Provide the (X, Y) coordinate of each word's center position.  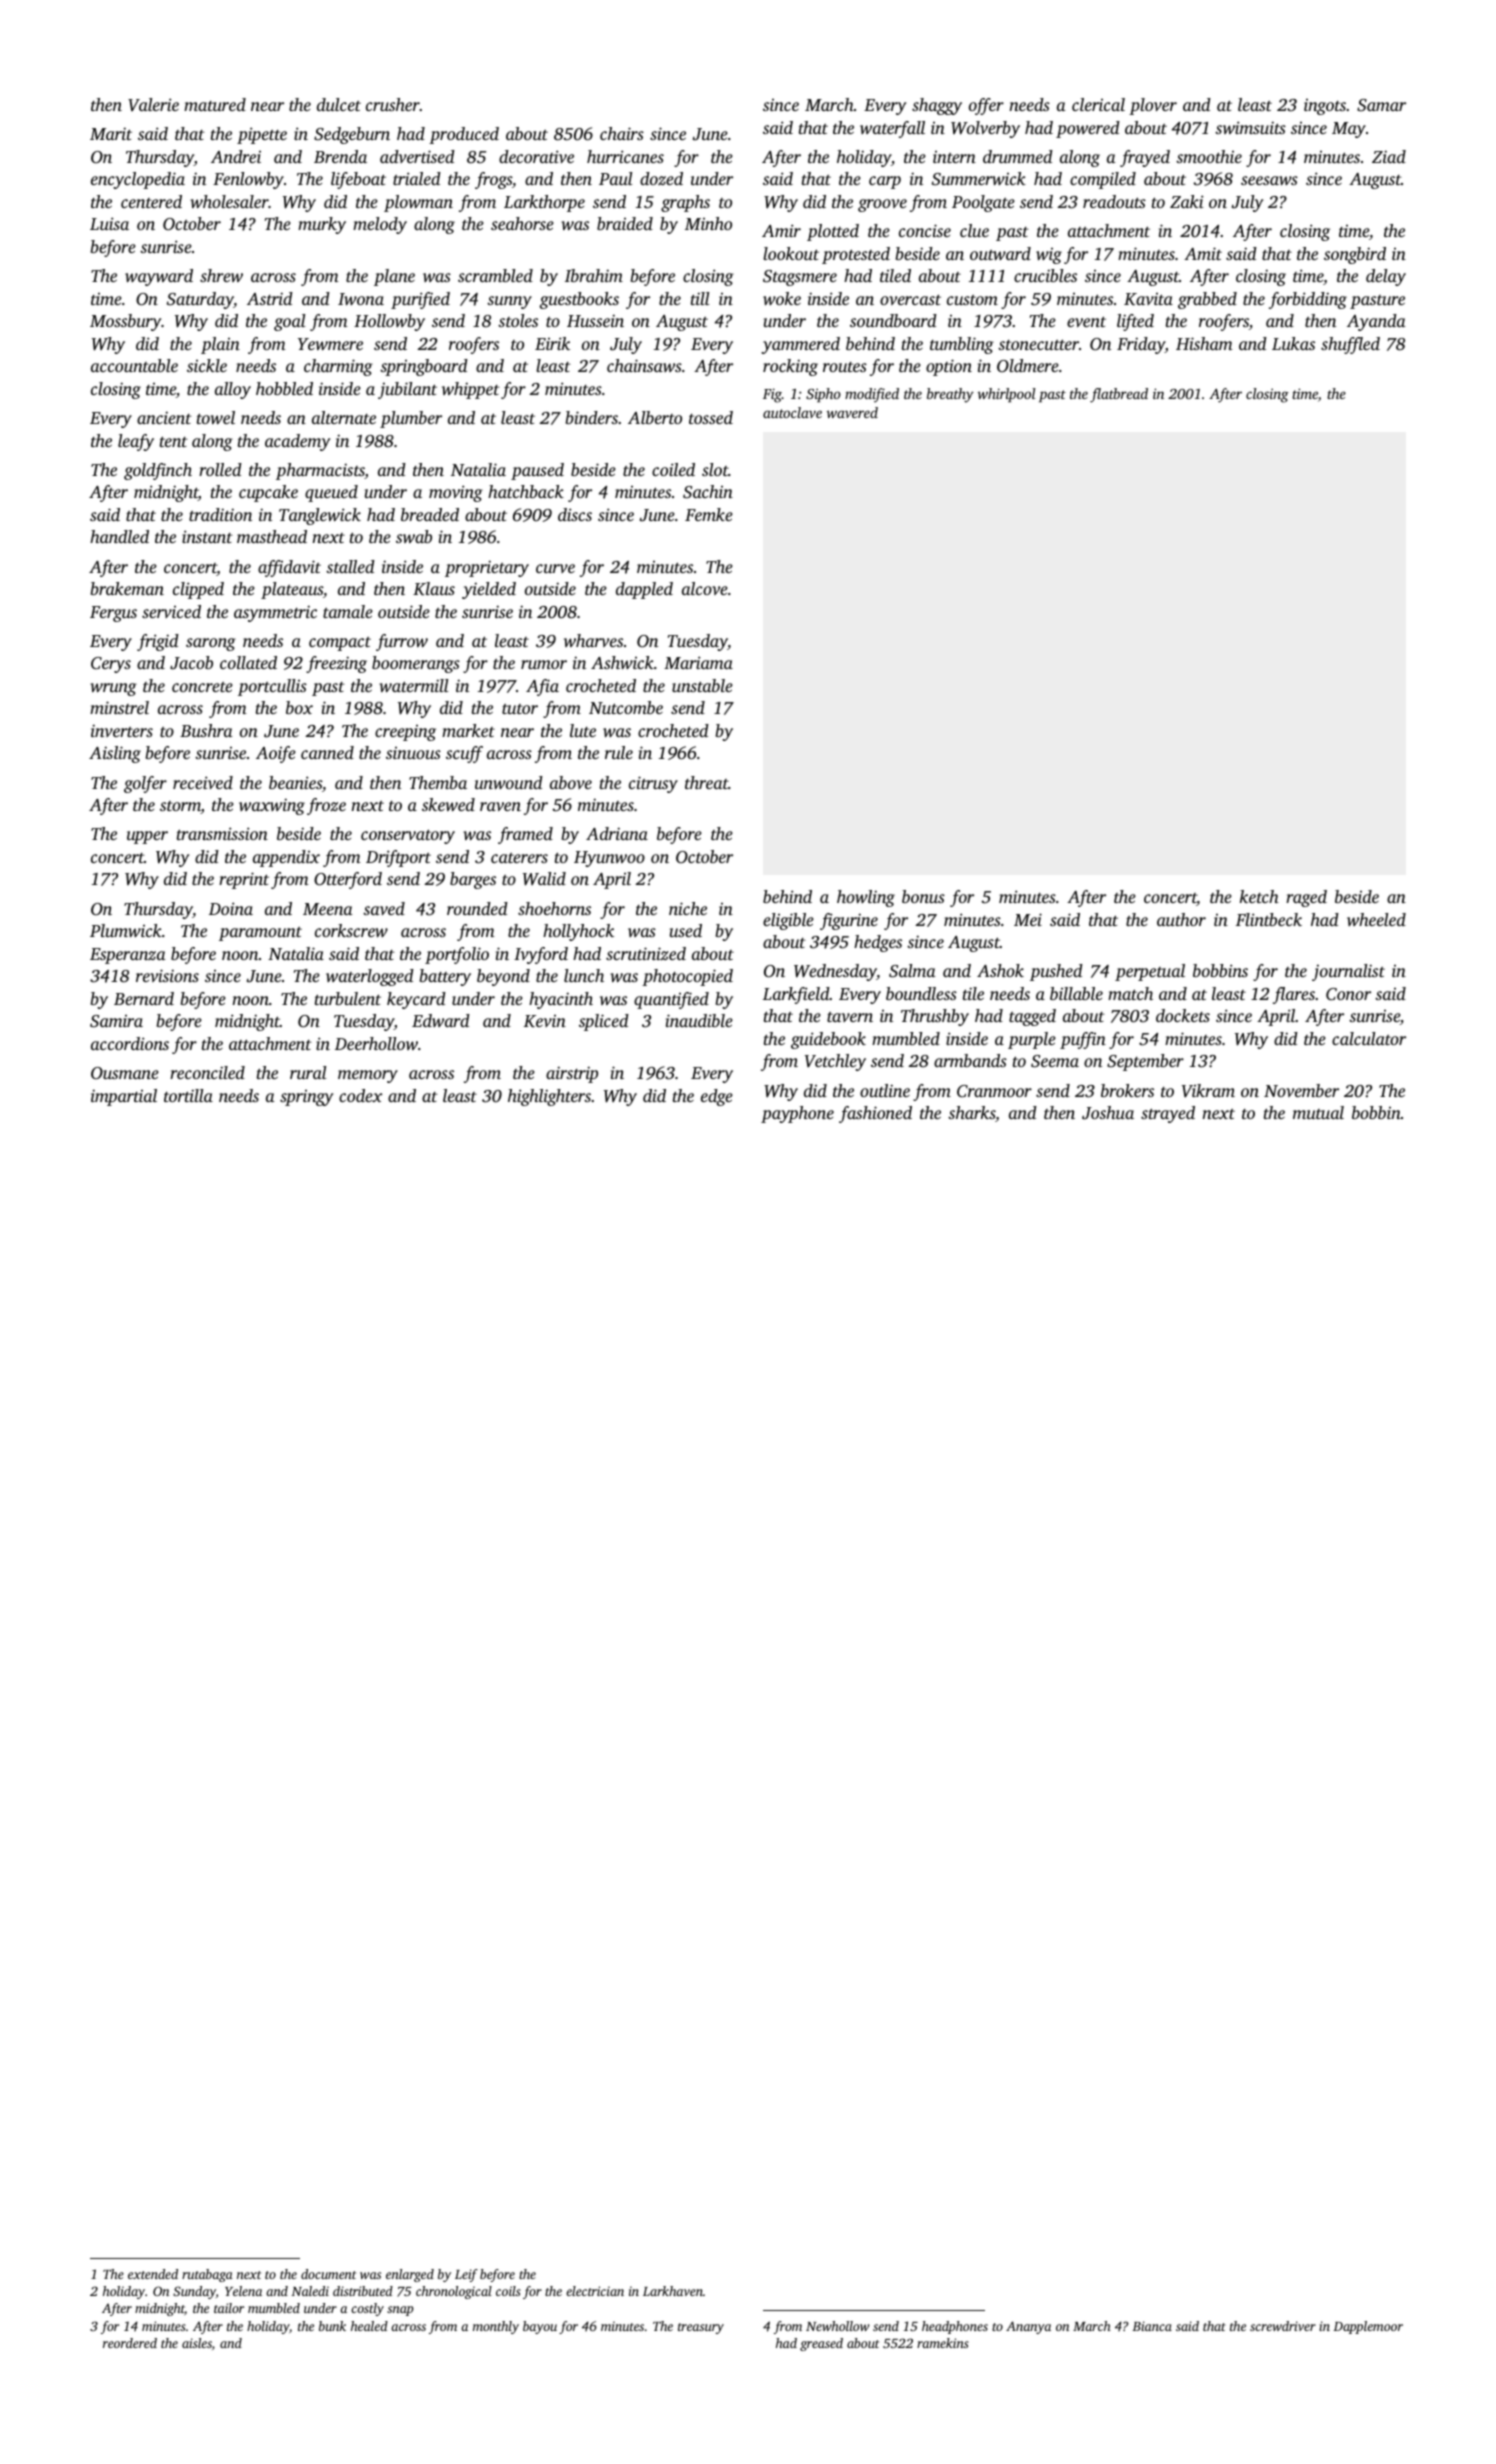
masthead (272, 536)
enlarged (410, 2275)
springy (306, 1098)
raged (1306, 898)
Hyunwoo (609, 859)
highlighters (549, 1097)
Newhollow (838, 2326)
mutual (1318, 1112)
